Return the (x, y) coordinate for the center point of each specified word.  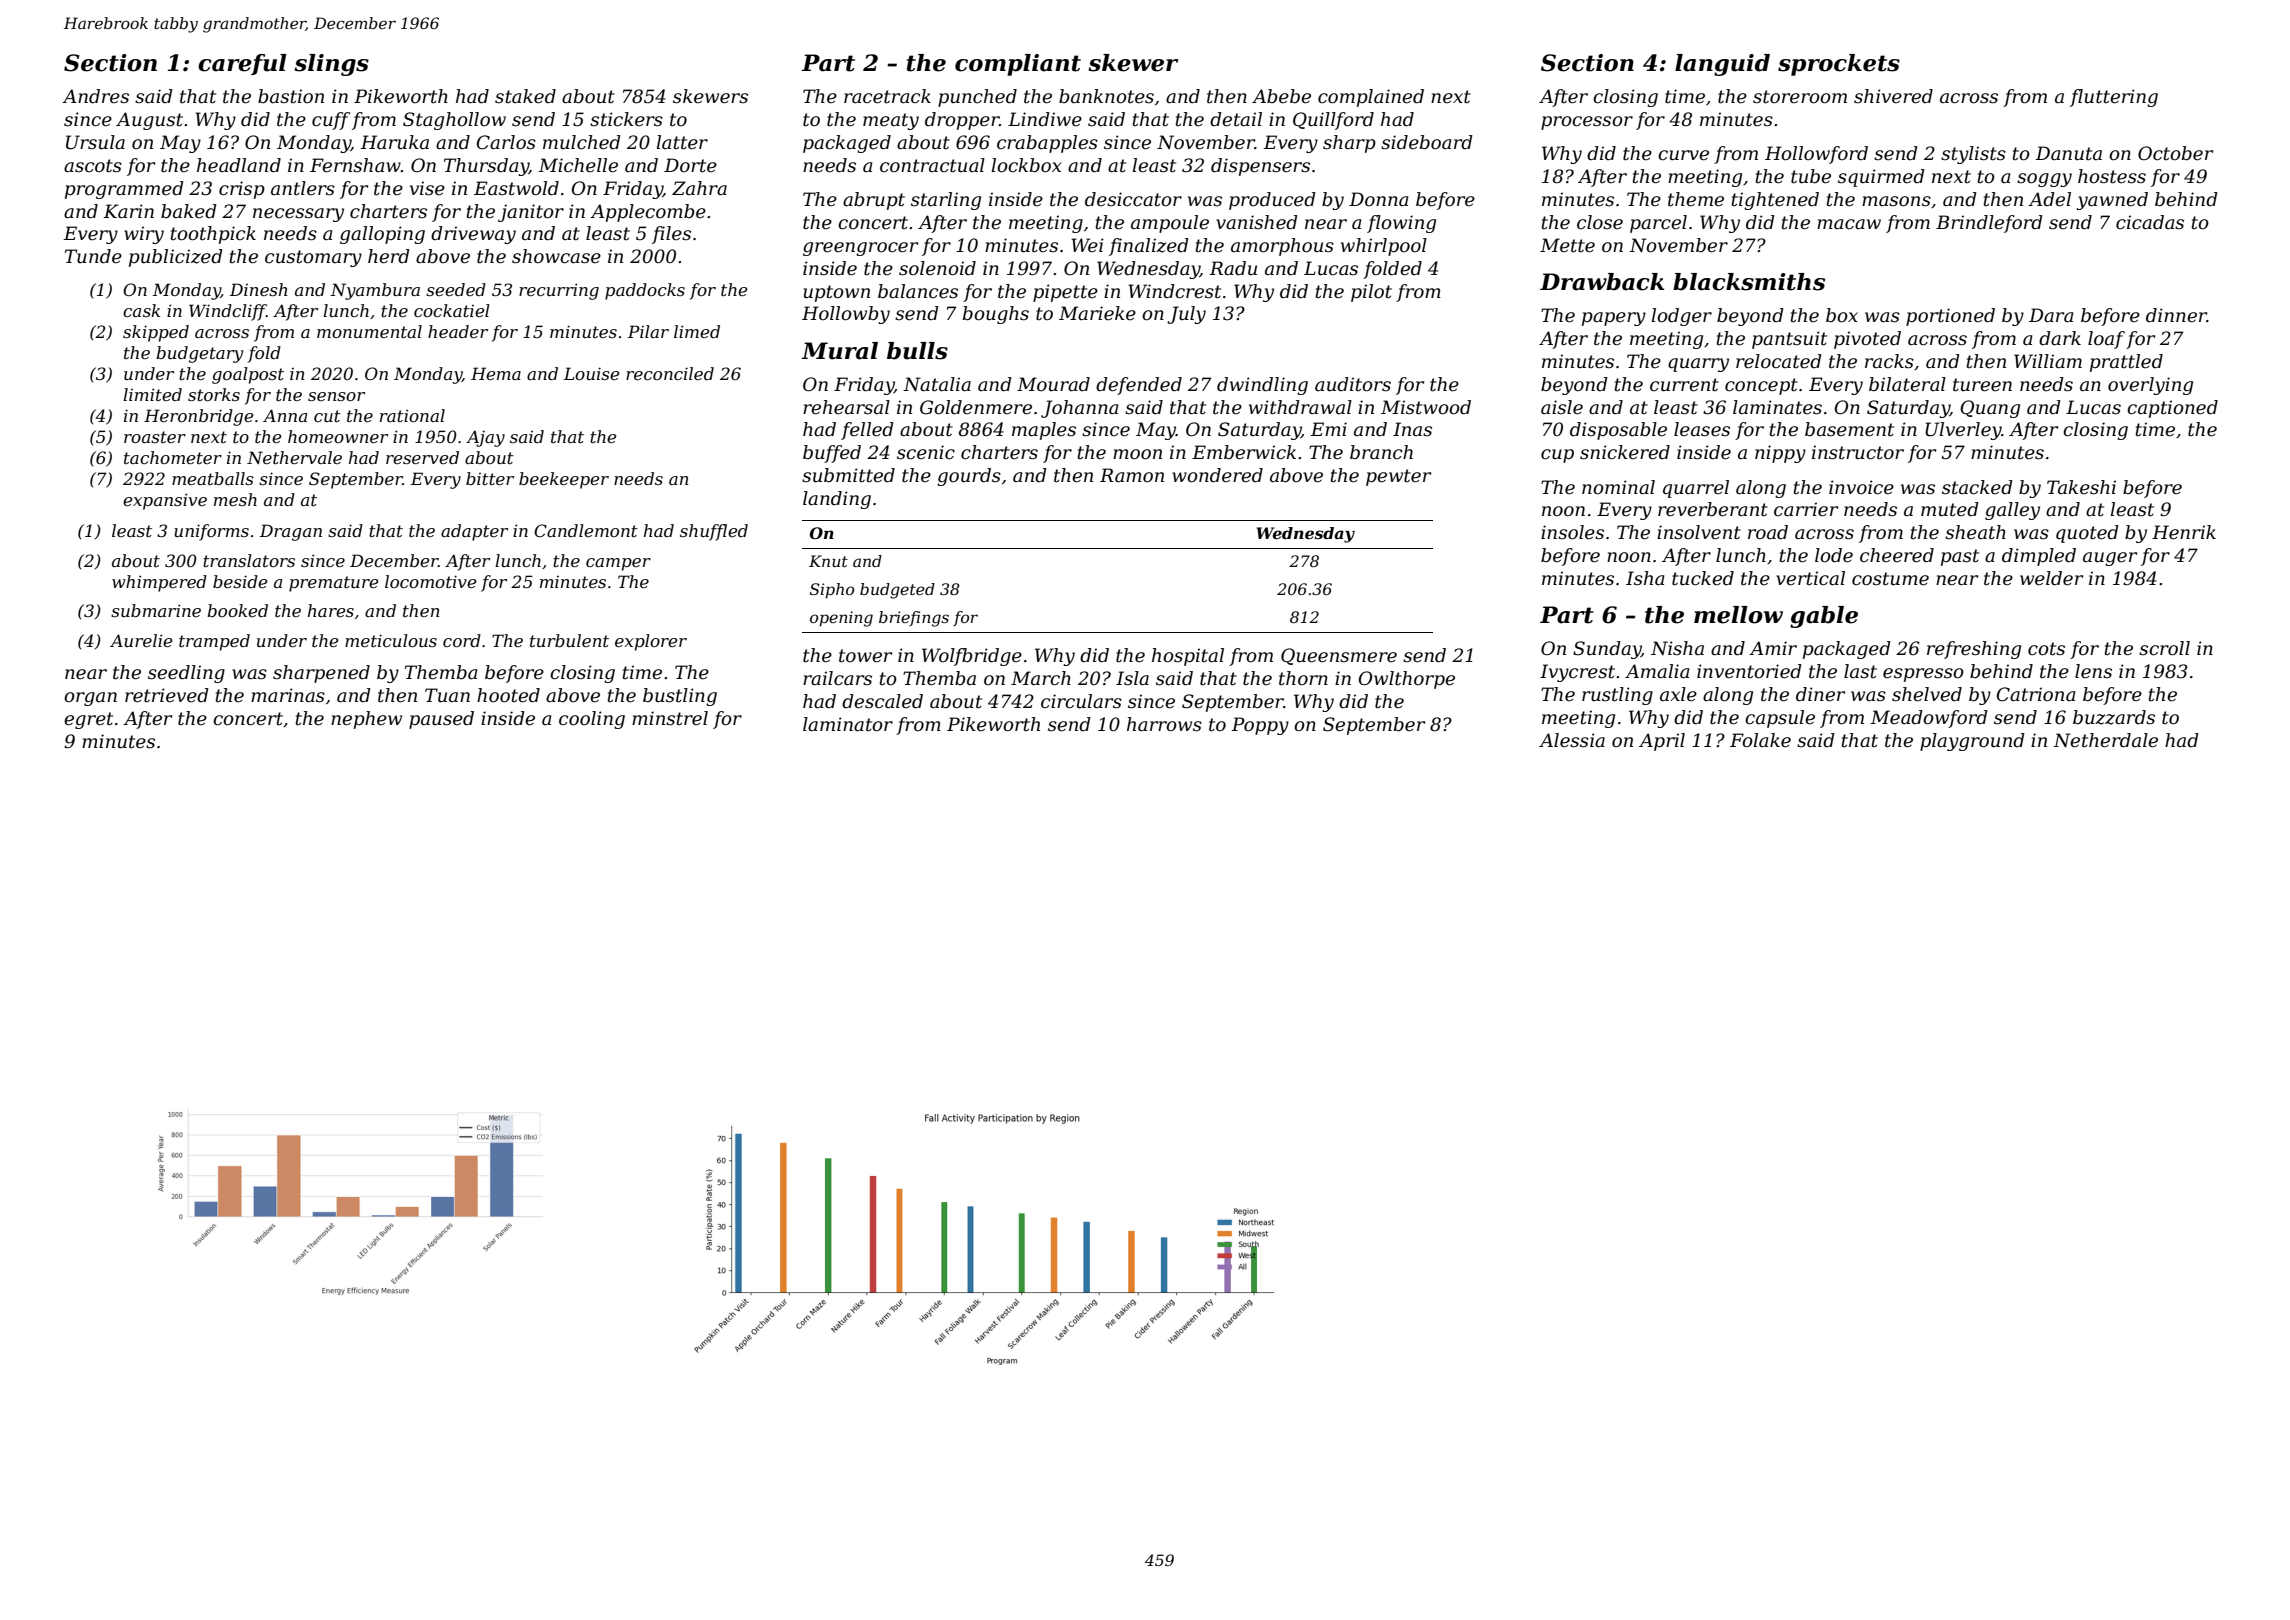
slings (331, 65)
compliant (1018, 65)
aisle (1562, 407)
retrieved (167, 695)
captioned (2172, 409)
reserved (422, 457)
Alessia (1572, 740)
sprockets (1839, 65)
